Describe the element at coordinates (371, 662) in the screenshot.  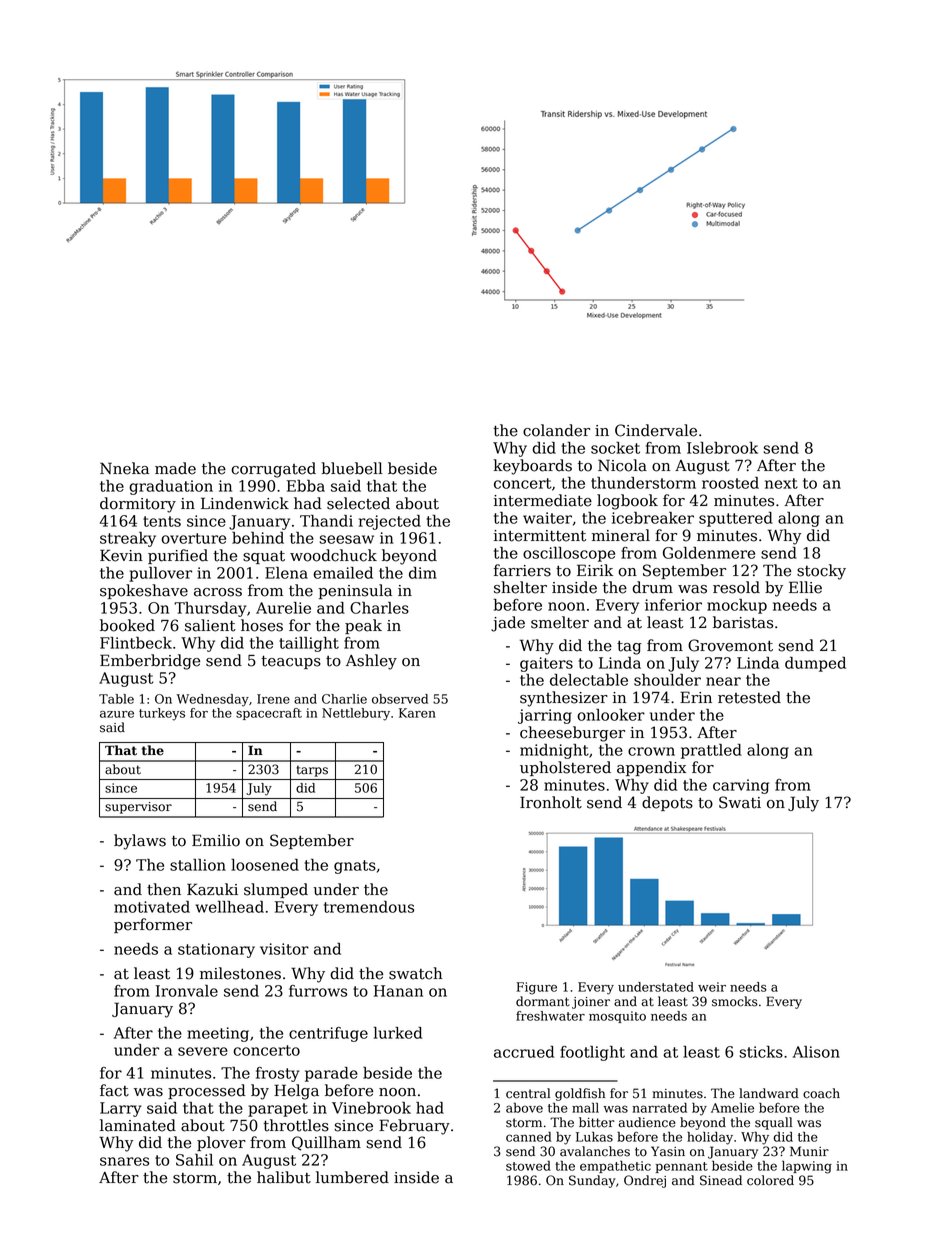
I see `Ashley` at that location.
